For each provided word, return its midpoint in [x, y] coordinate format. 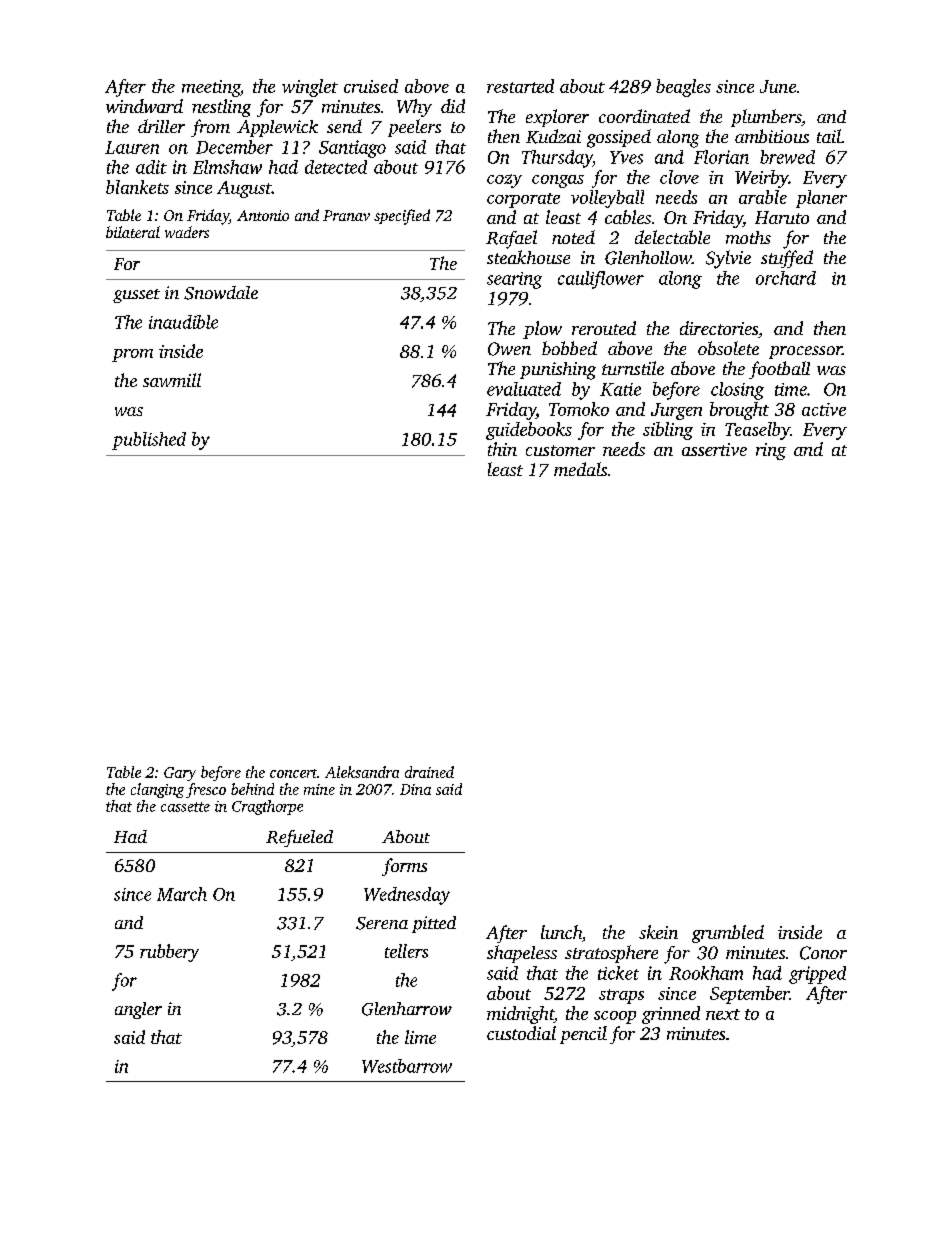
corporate [523, 200]
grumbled [728, 934]
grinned [671, 1015]
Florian [721, 157]
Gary [180, 774]
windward [144, 106]
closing [737, 391]
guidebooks [529, 431]
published [149, 441]
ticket [618, 973]
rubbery [169, 953]
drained [429, 772]
